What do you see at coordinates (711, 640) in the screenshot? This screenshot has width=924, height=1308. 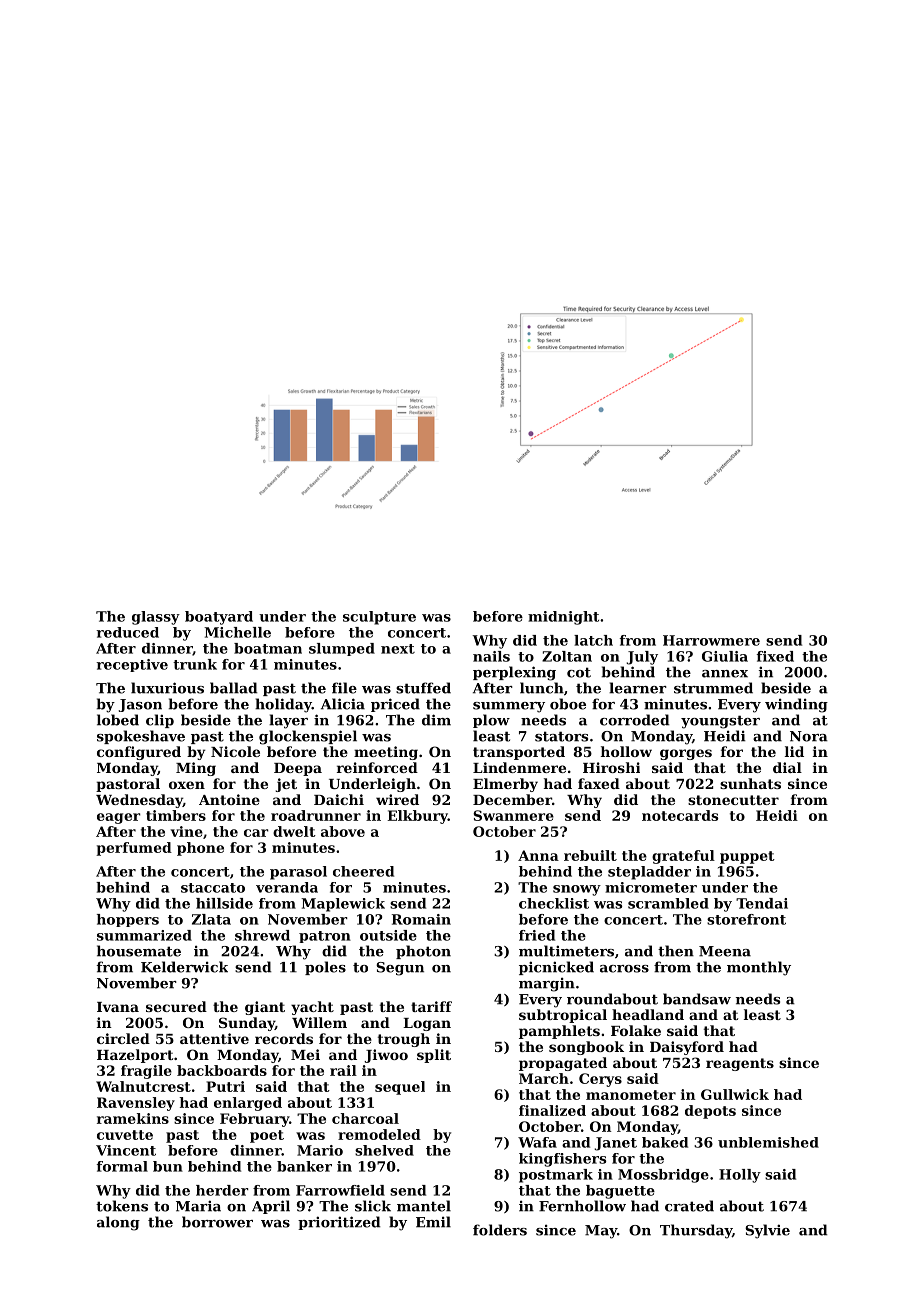 I see `Harrowmere` at bounding box center [711, 640].
